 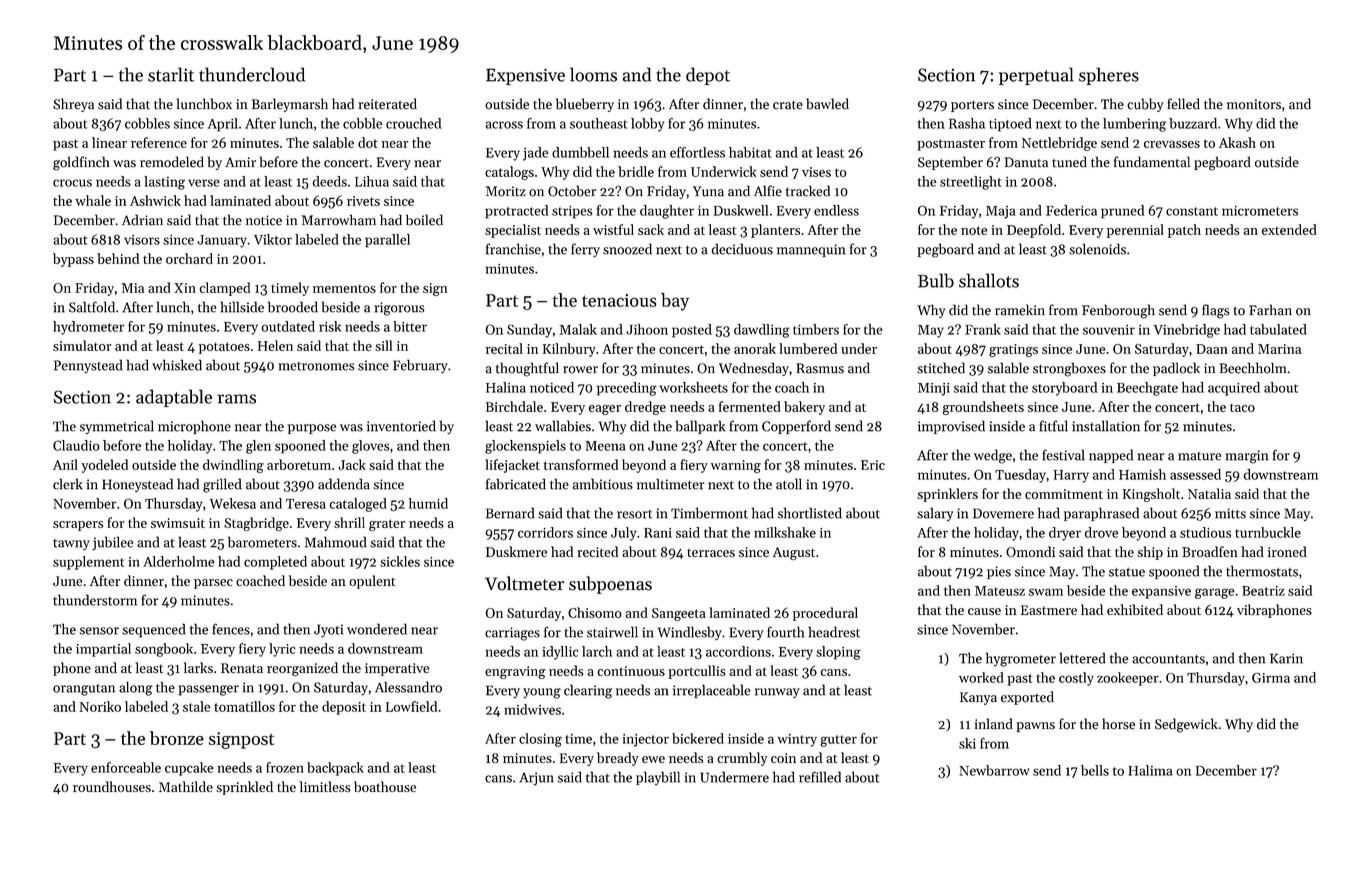 I want to click on installation, so click(x=1106, y=426).
